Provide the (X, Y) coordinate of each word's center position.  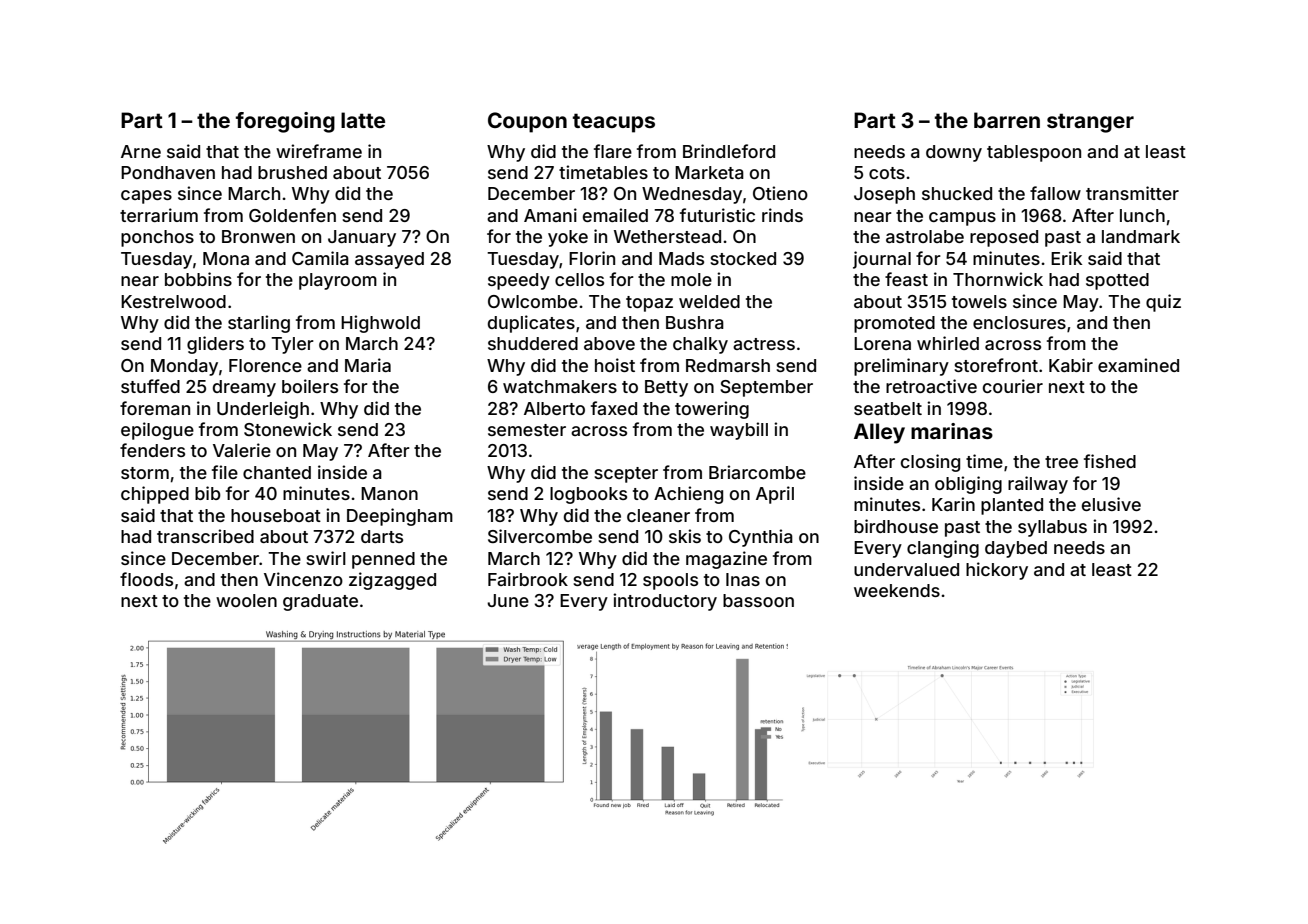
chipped (155, 495)
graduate (320, 602)
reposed (1004, 238)
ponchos (157, 238)
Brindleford (729, 151)
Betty (666, 388)
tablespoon (1034, 153)
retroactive (931, 386)
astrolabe (925, 236)
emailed (615, 215)
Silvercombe (540, 536)
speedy (519, 281)
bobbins (198, 279)
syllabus (1052, 528)
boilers (310, 386)
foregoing (285, 122)
